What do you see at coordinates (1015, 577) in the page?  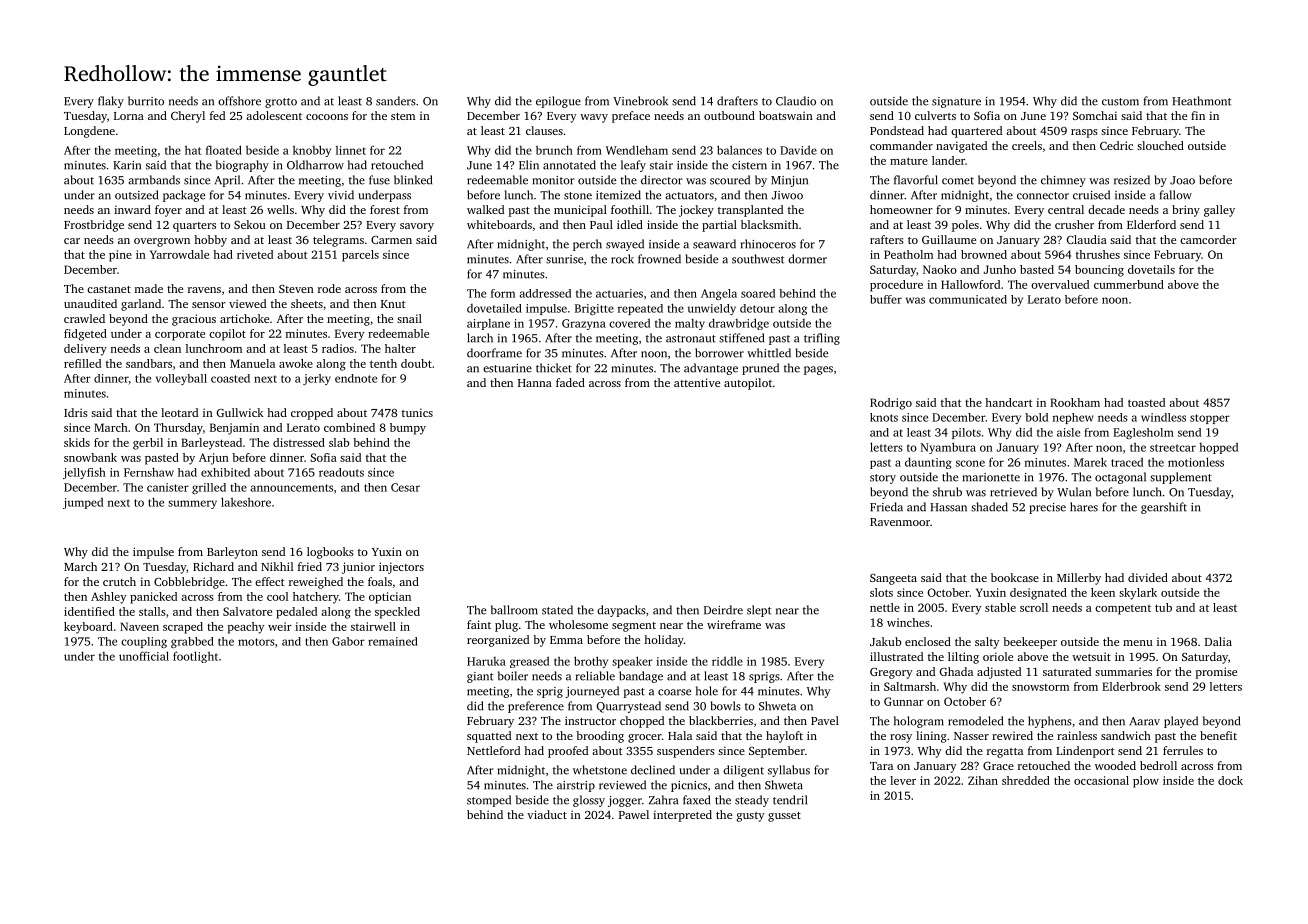 I see `bookcase` at bounding box center [1015, 577].
